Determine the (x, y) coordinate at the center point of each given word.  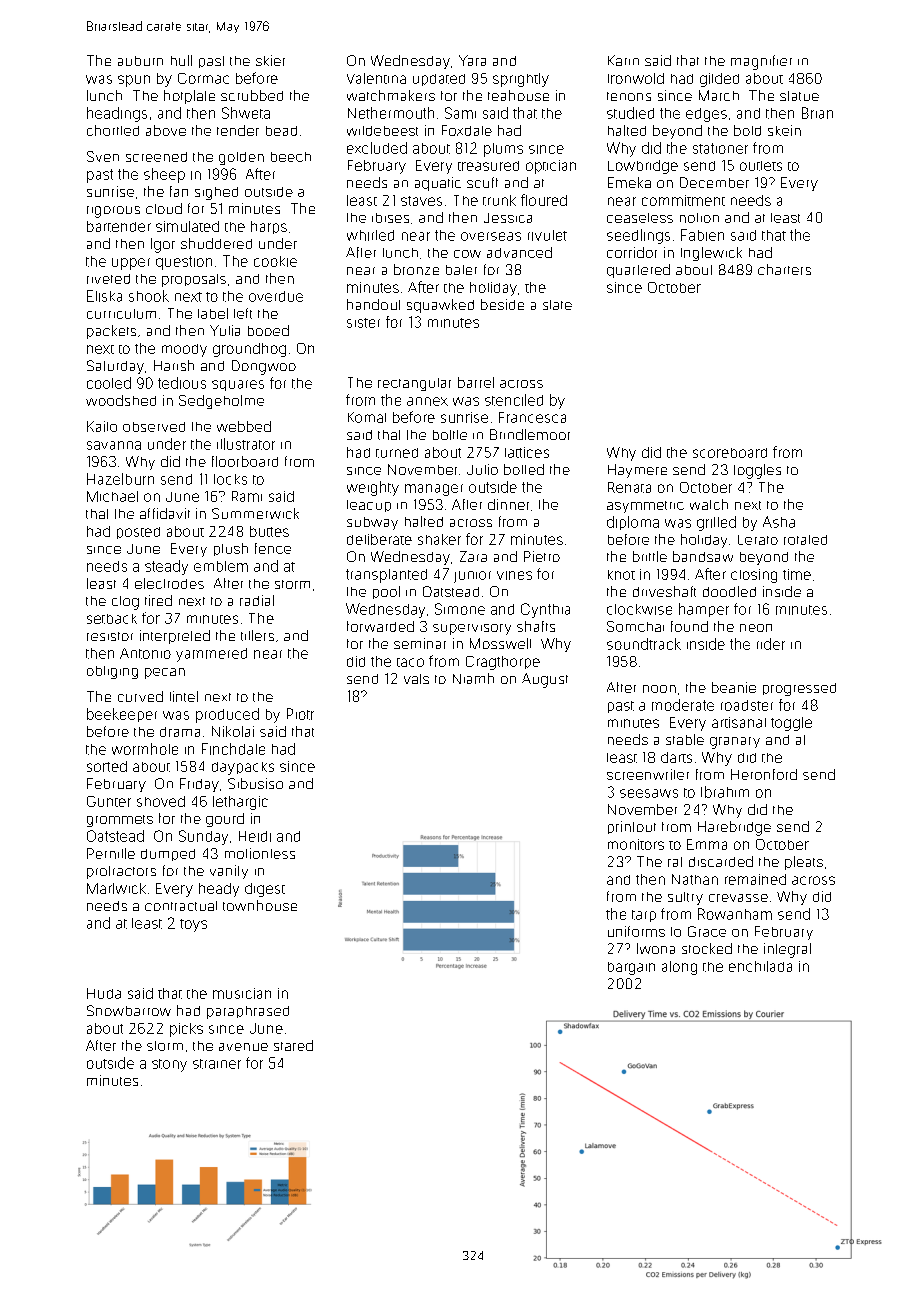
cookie (275, 261)
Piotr (300, 714)
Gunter (109, 801)
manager (434, 490)
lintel (184, 696)
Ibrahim (725, 792)
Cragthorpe (503, 663)
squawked (440, 306)
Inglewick (711, 254)
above (166, 130)
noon (659, 689)
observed (154, 427)
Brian (817, 113)
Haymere (637, 471)
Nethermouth (391, 113)
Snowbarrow (129, 1010)
